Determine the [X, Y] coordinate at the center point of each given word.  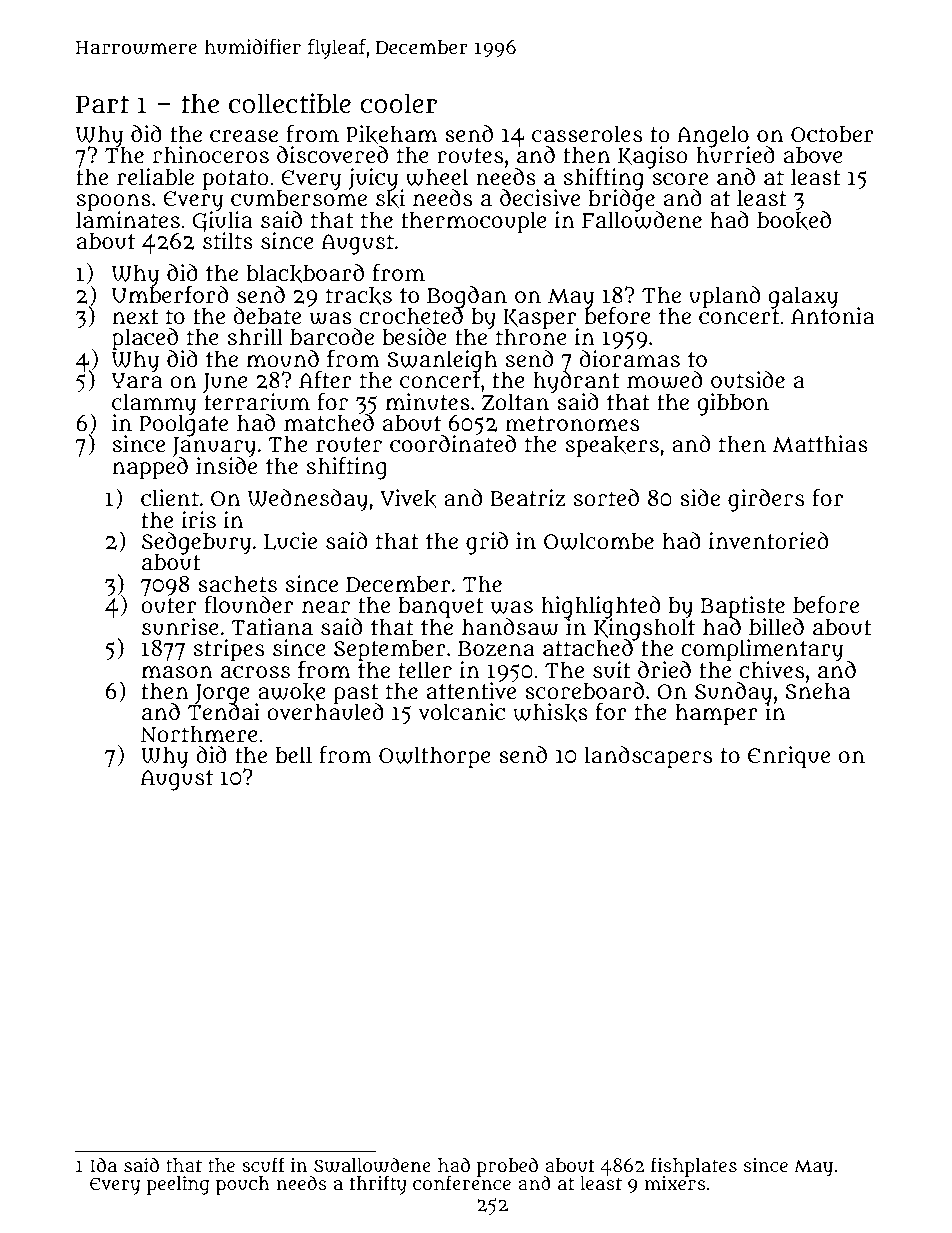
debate [267, 316]
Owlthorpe [435, 757]
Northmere [199, 733]
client [170, 497]
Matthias [820, 443]
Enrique [789, 757]
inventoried [768, 541]
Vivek [408, 498]
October [832, 133]
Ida [103, 1165]
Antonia [833, 316]
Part [102, 104]
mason [177, 672]
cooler [398, 103]
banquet [441, 607]
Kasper [541, 319]
